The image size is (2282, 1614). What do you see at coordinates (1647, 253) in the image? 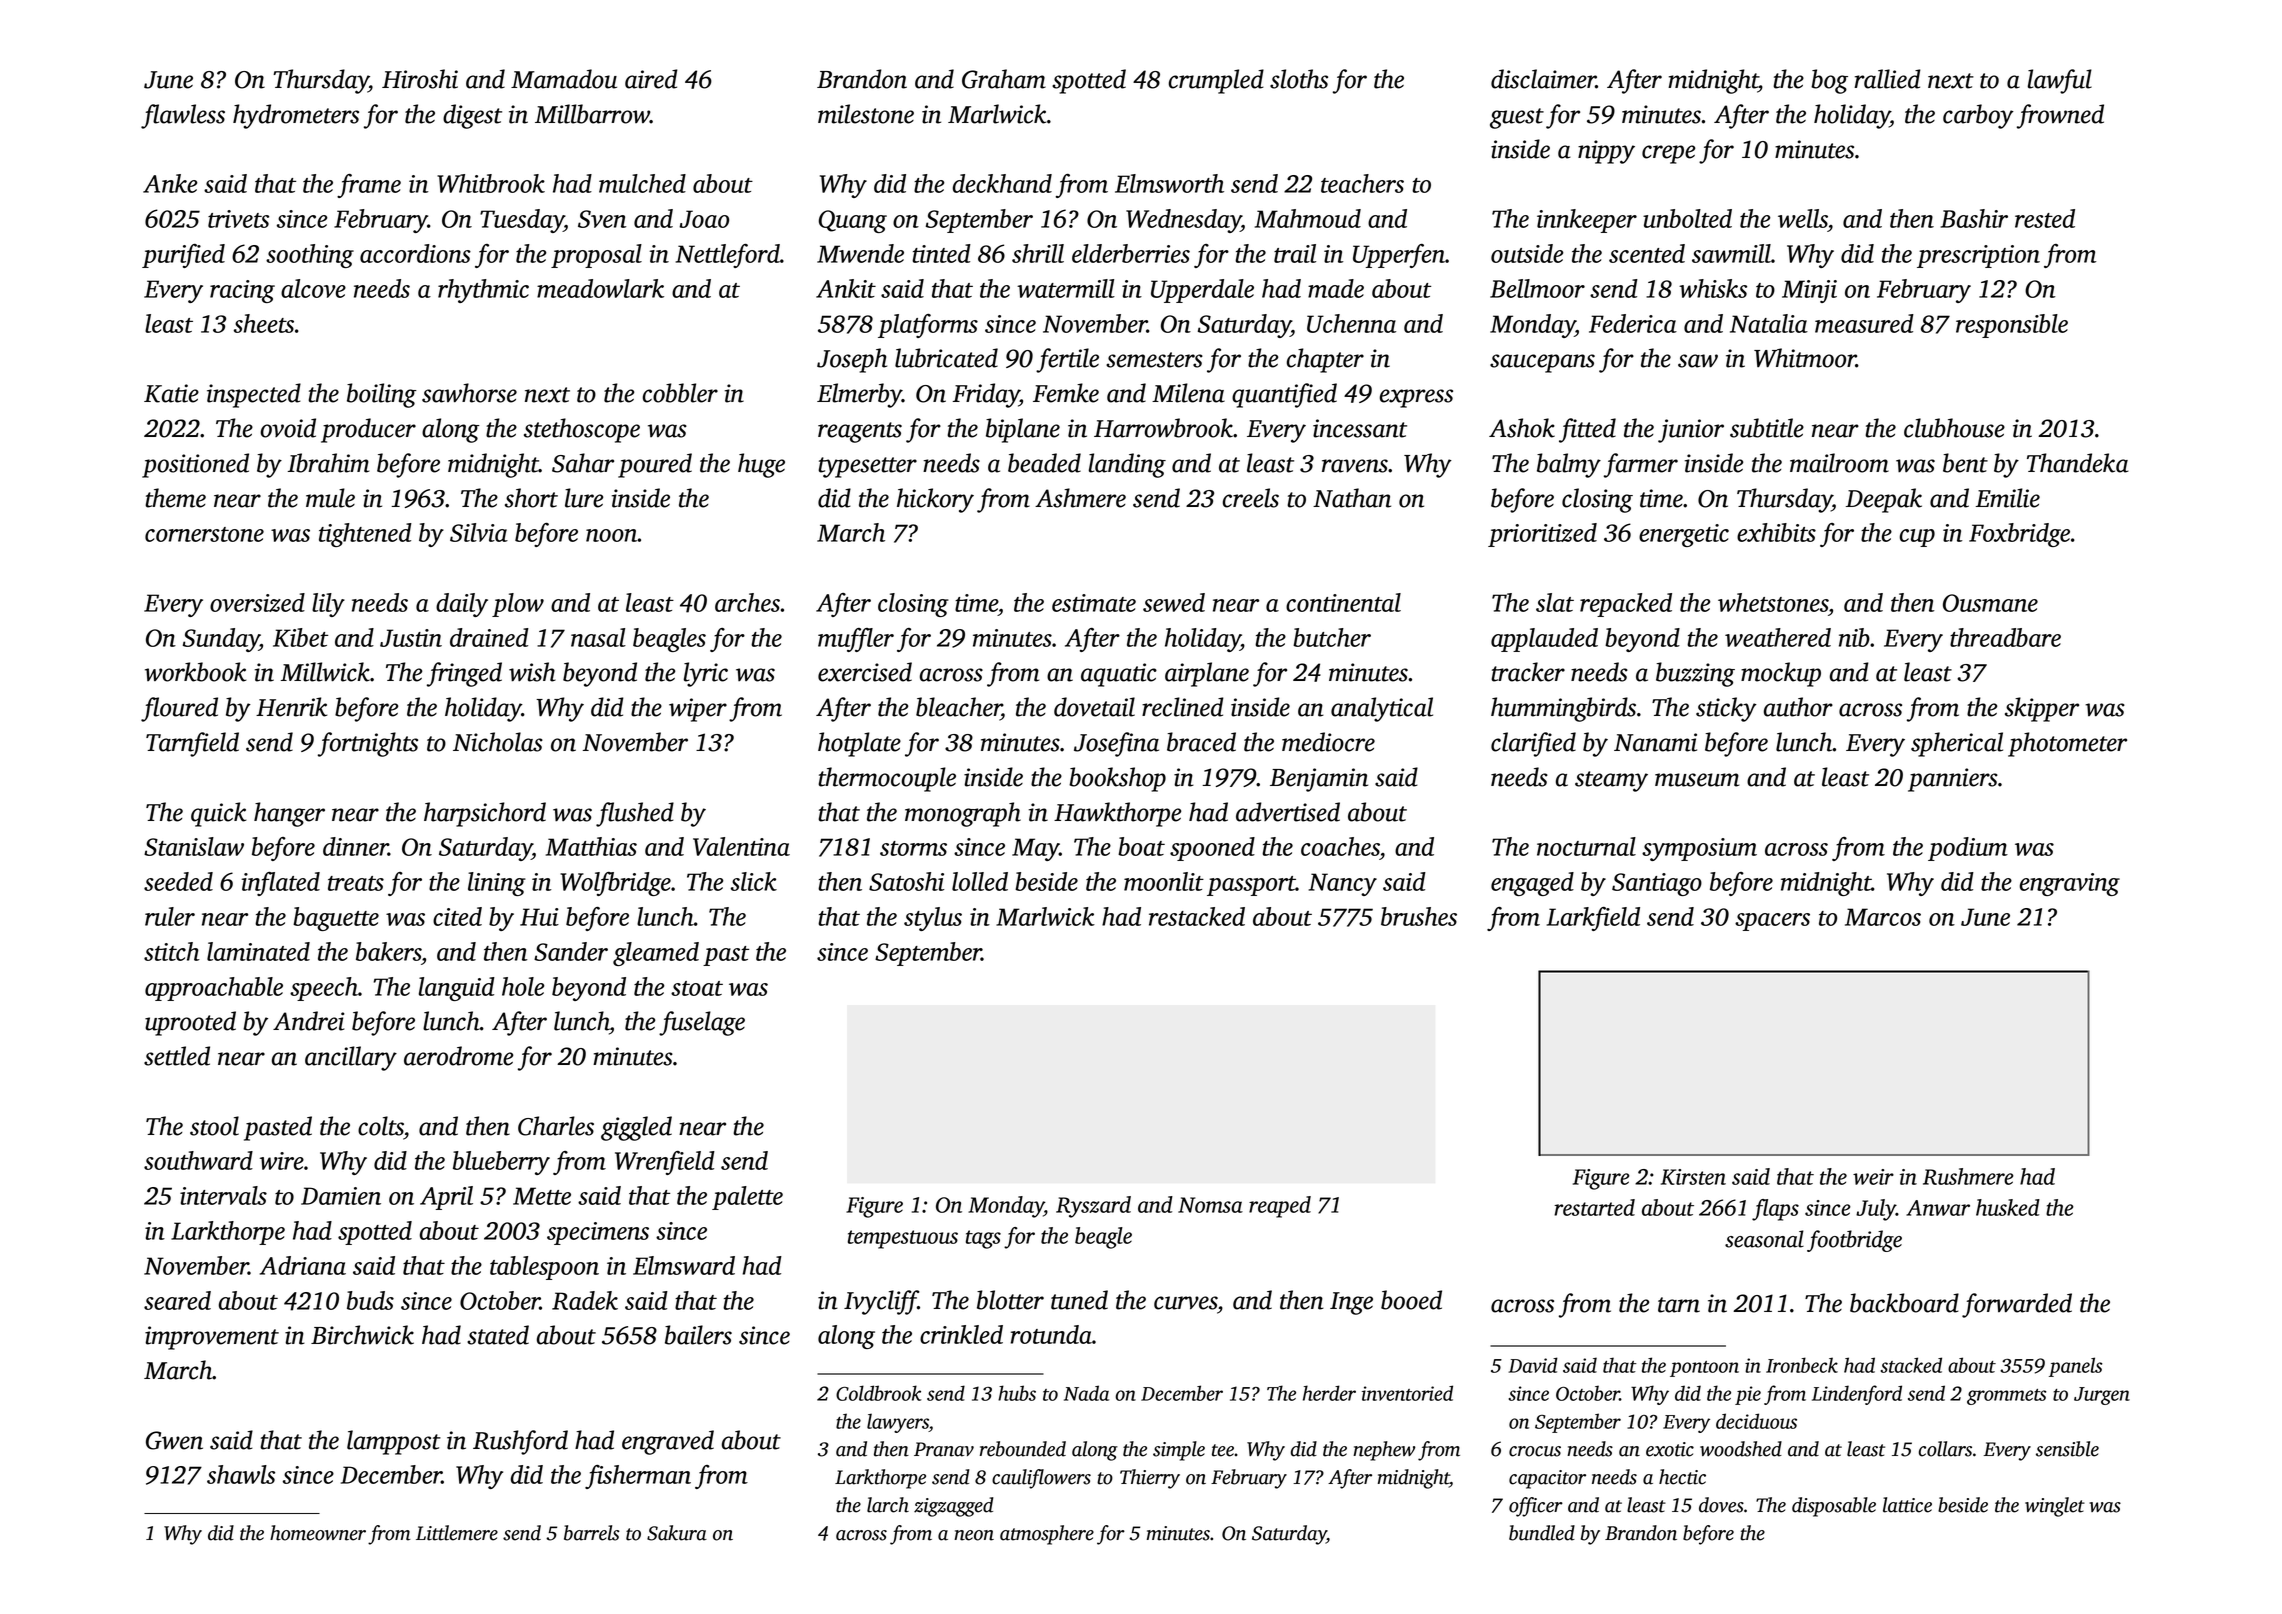
I see `scented` at bounding box center [1647, 253].
